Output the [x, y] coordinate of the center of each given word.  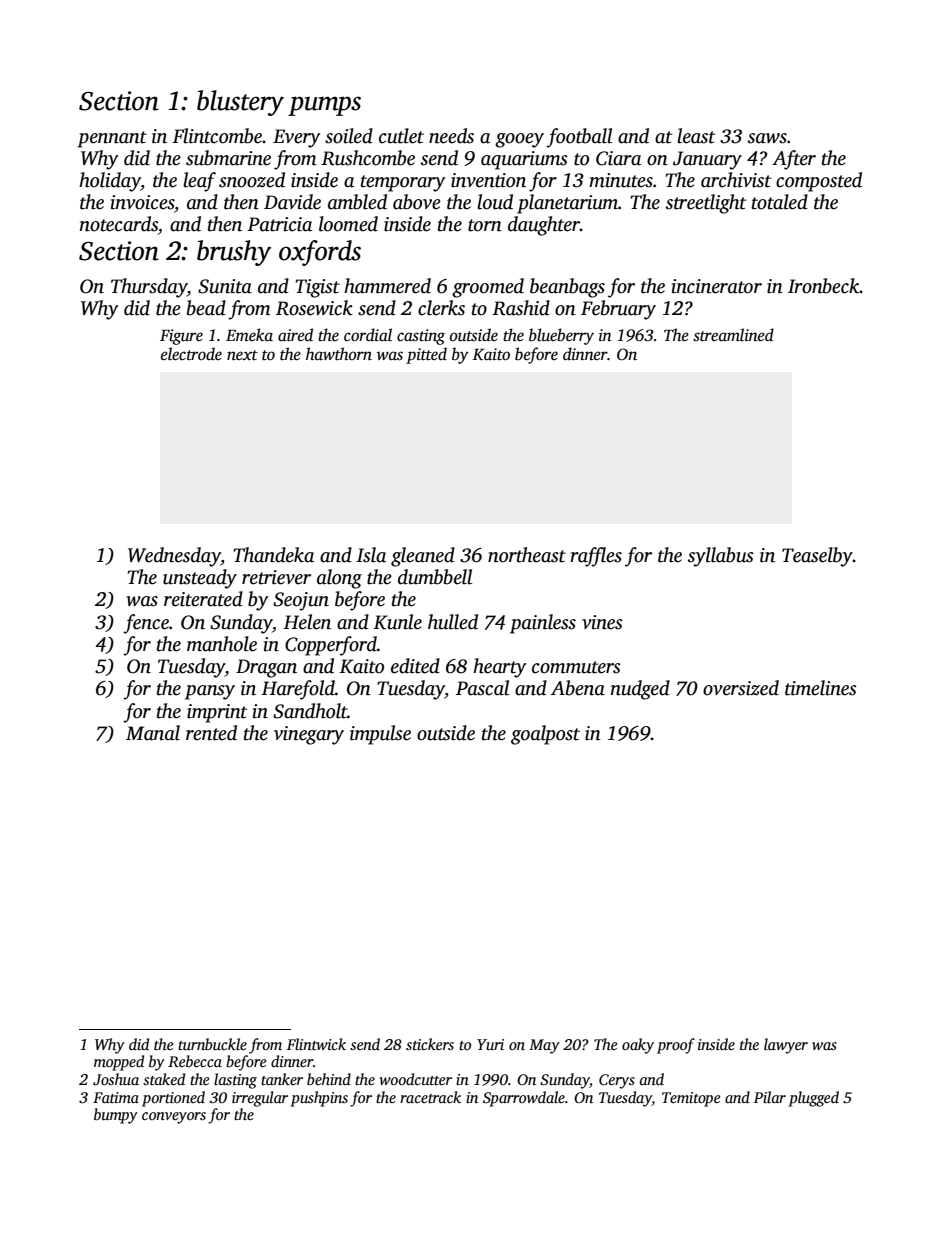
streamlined [733, 335]
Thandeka [274, 555]
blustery [240, 103]
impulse [380, 735]
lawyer [786, 1046]
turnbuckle [212, 1044]
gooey [519, 140]
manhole [222, 644]
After [794, 160]
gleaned [423, 557]
